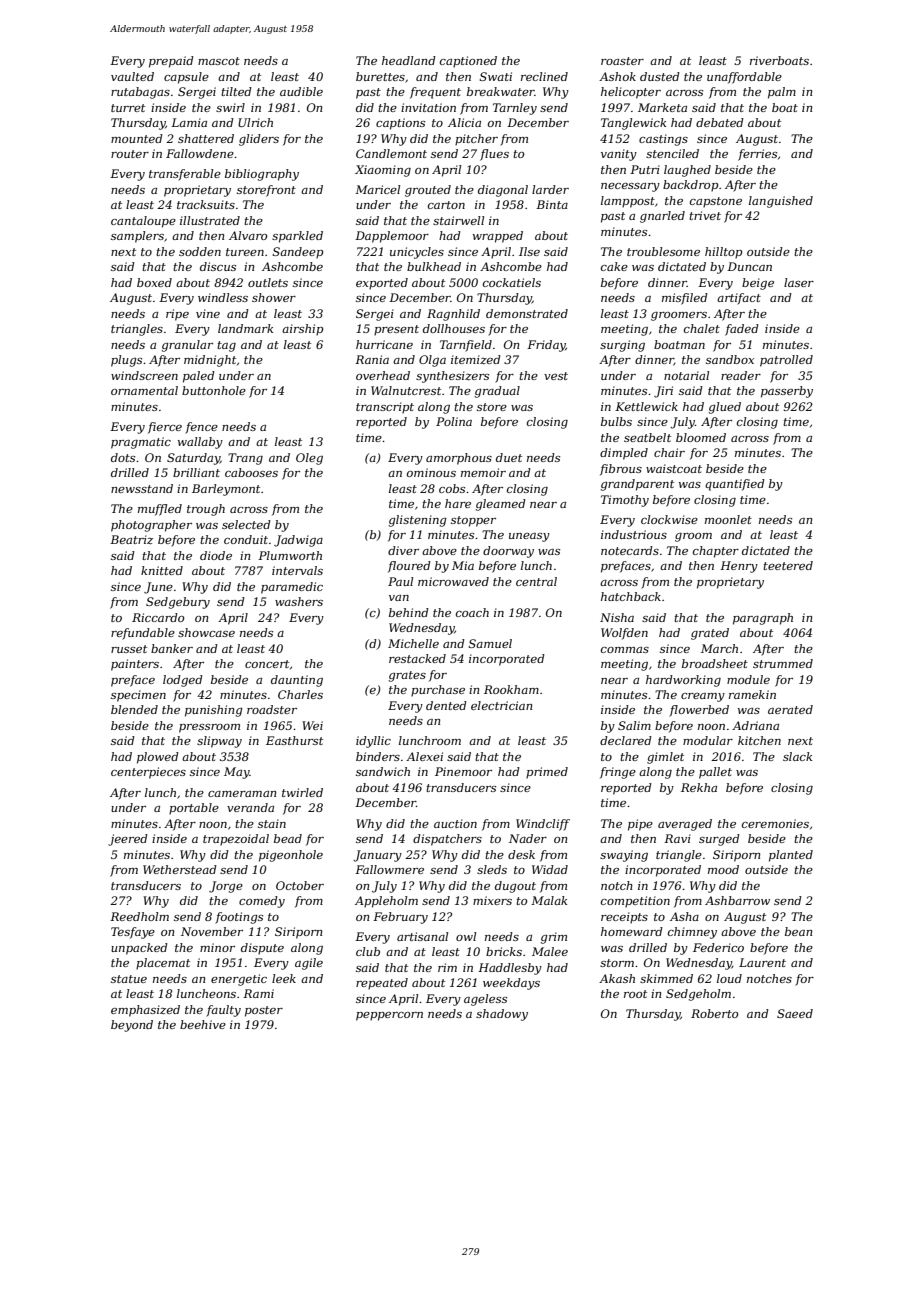 This screenshot has height=1308, width=924. What do you see at coordinates (409, 60) in the screenshot?
I see `headland` at bounding box center [409, 60].
